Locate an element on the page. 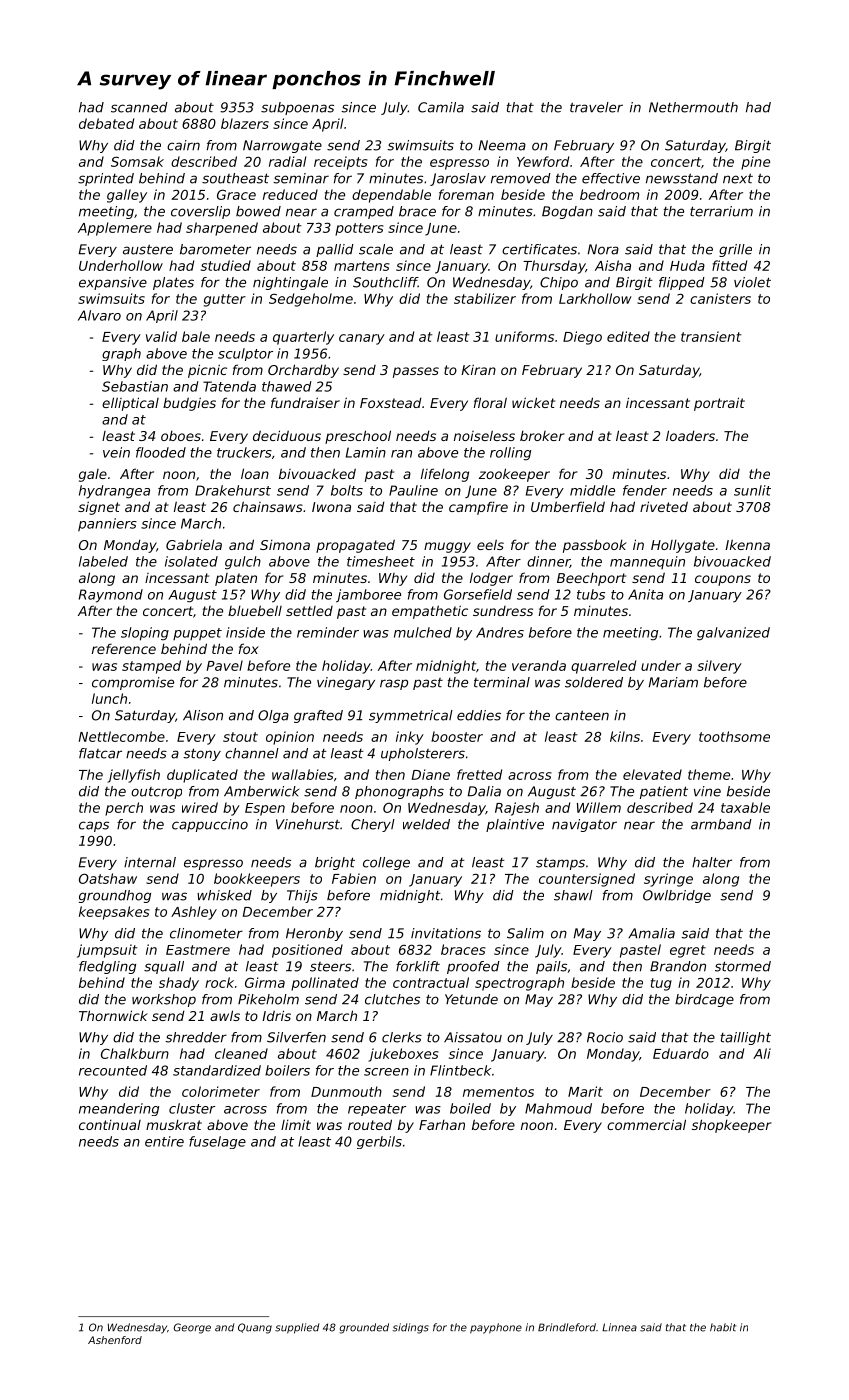 The height and width of the document is (1400, 849). traveler is located at coordinates (596, 107).
